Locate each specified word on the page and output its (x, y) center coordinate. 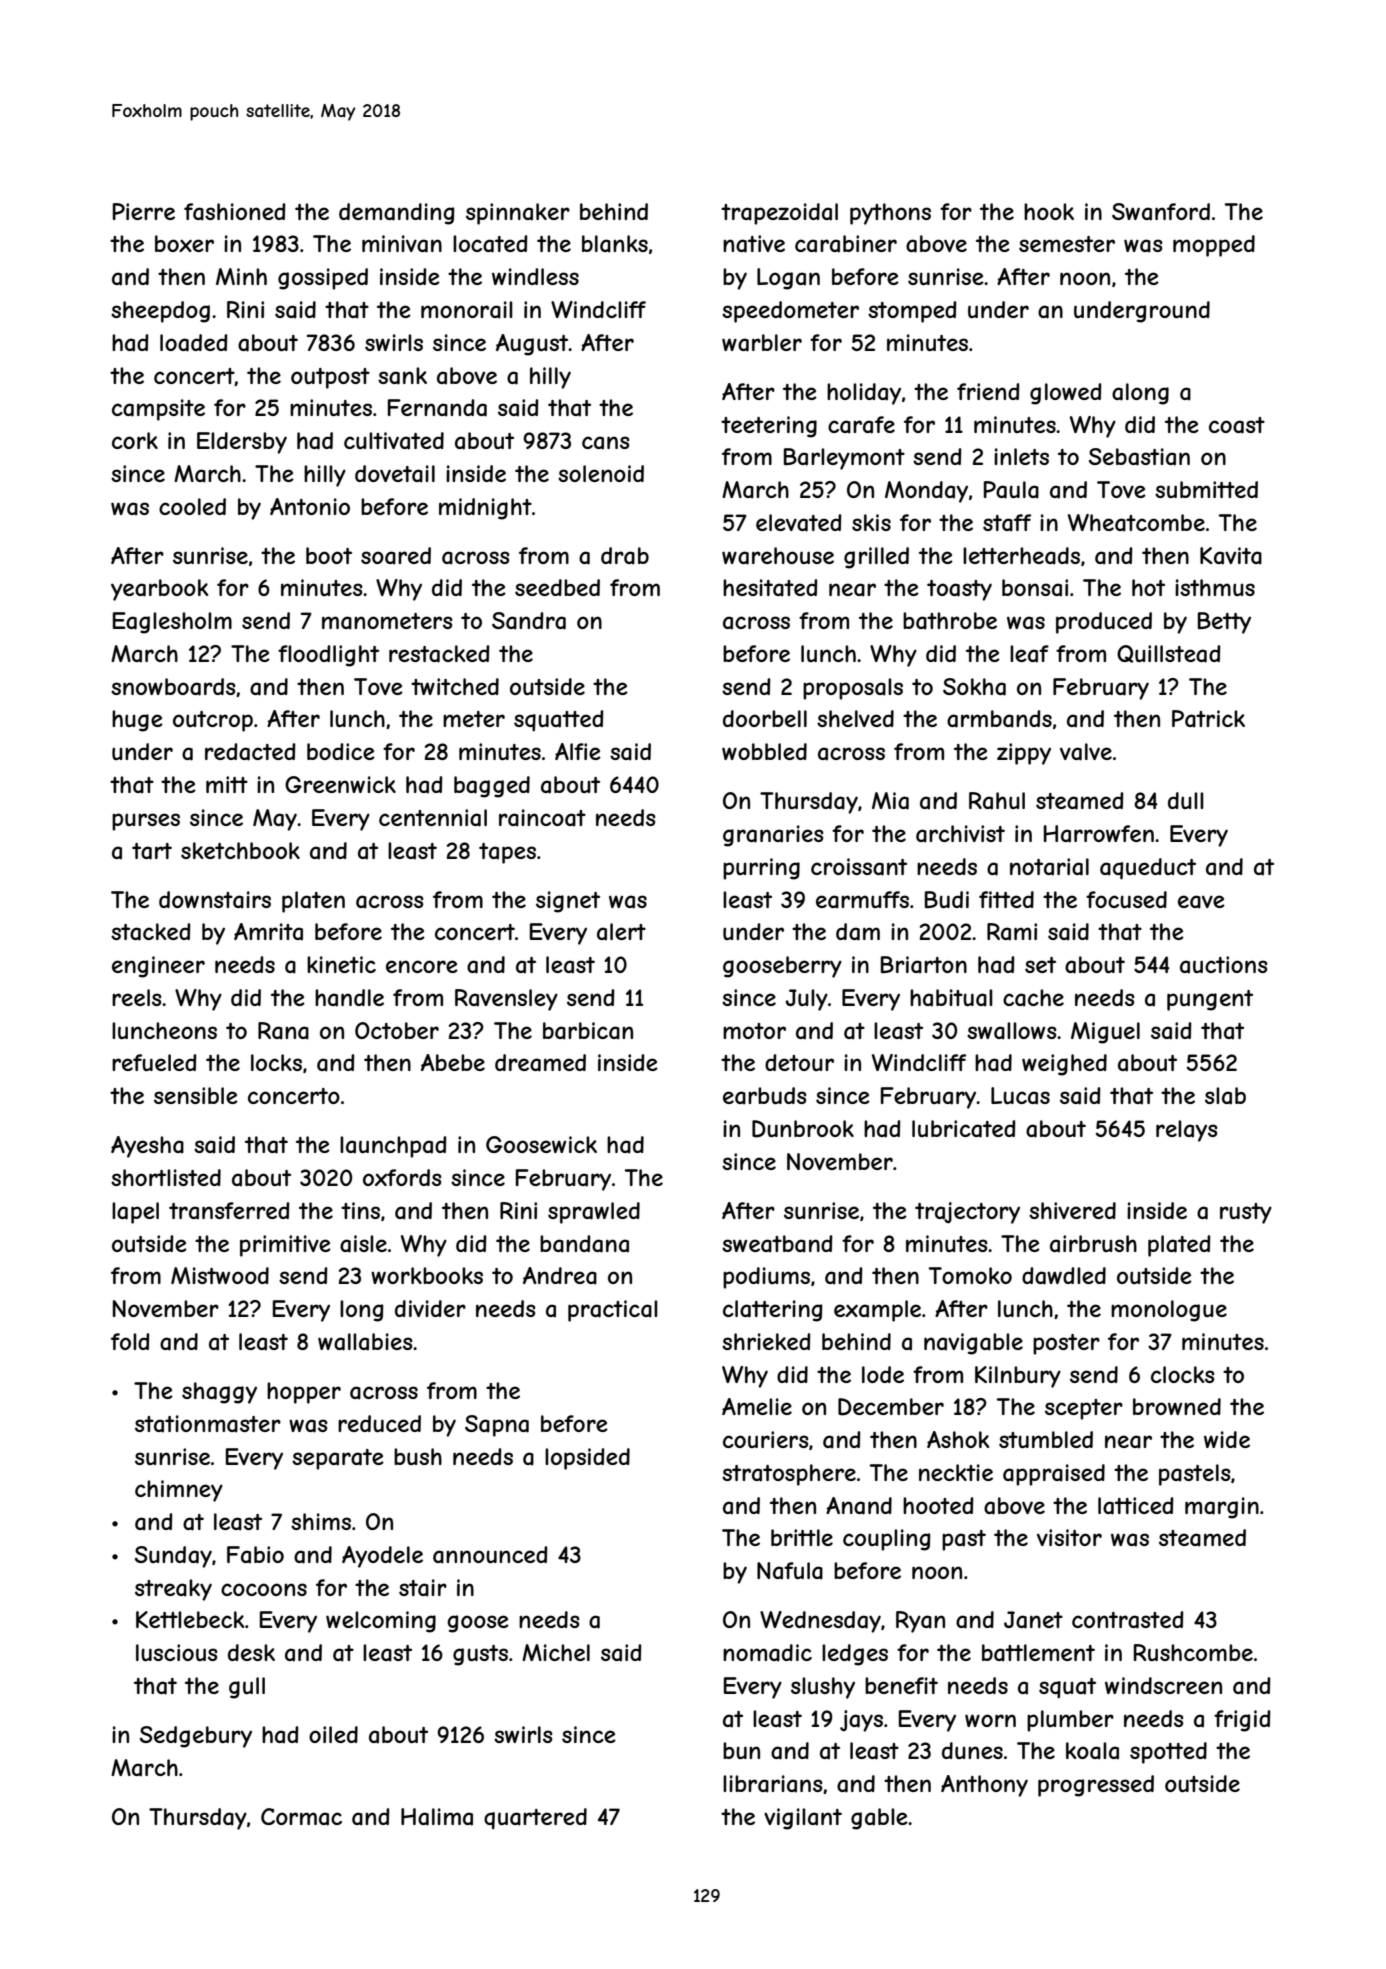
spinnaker (518, 214)
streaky (173, 1590)
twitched (455, 686)
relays (1187, 1131)
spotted (1168, 1753)
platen (313, 902)
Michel (556, 1652)
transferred (229, 1211)
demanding (396, 214)
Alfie (578, 751)
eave (1201, 902)
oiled (333, 1734)
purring (761, 869)
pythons (890, 214)
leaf (1029, 654)
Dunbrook (803, 1129)
